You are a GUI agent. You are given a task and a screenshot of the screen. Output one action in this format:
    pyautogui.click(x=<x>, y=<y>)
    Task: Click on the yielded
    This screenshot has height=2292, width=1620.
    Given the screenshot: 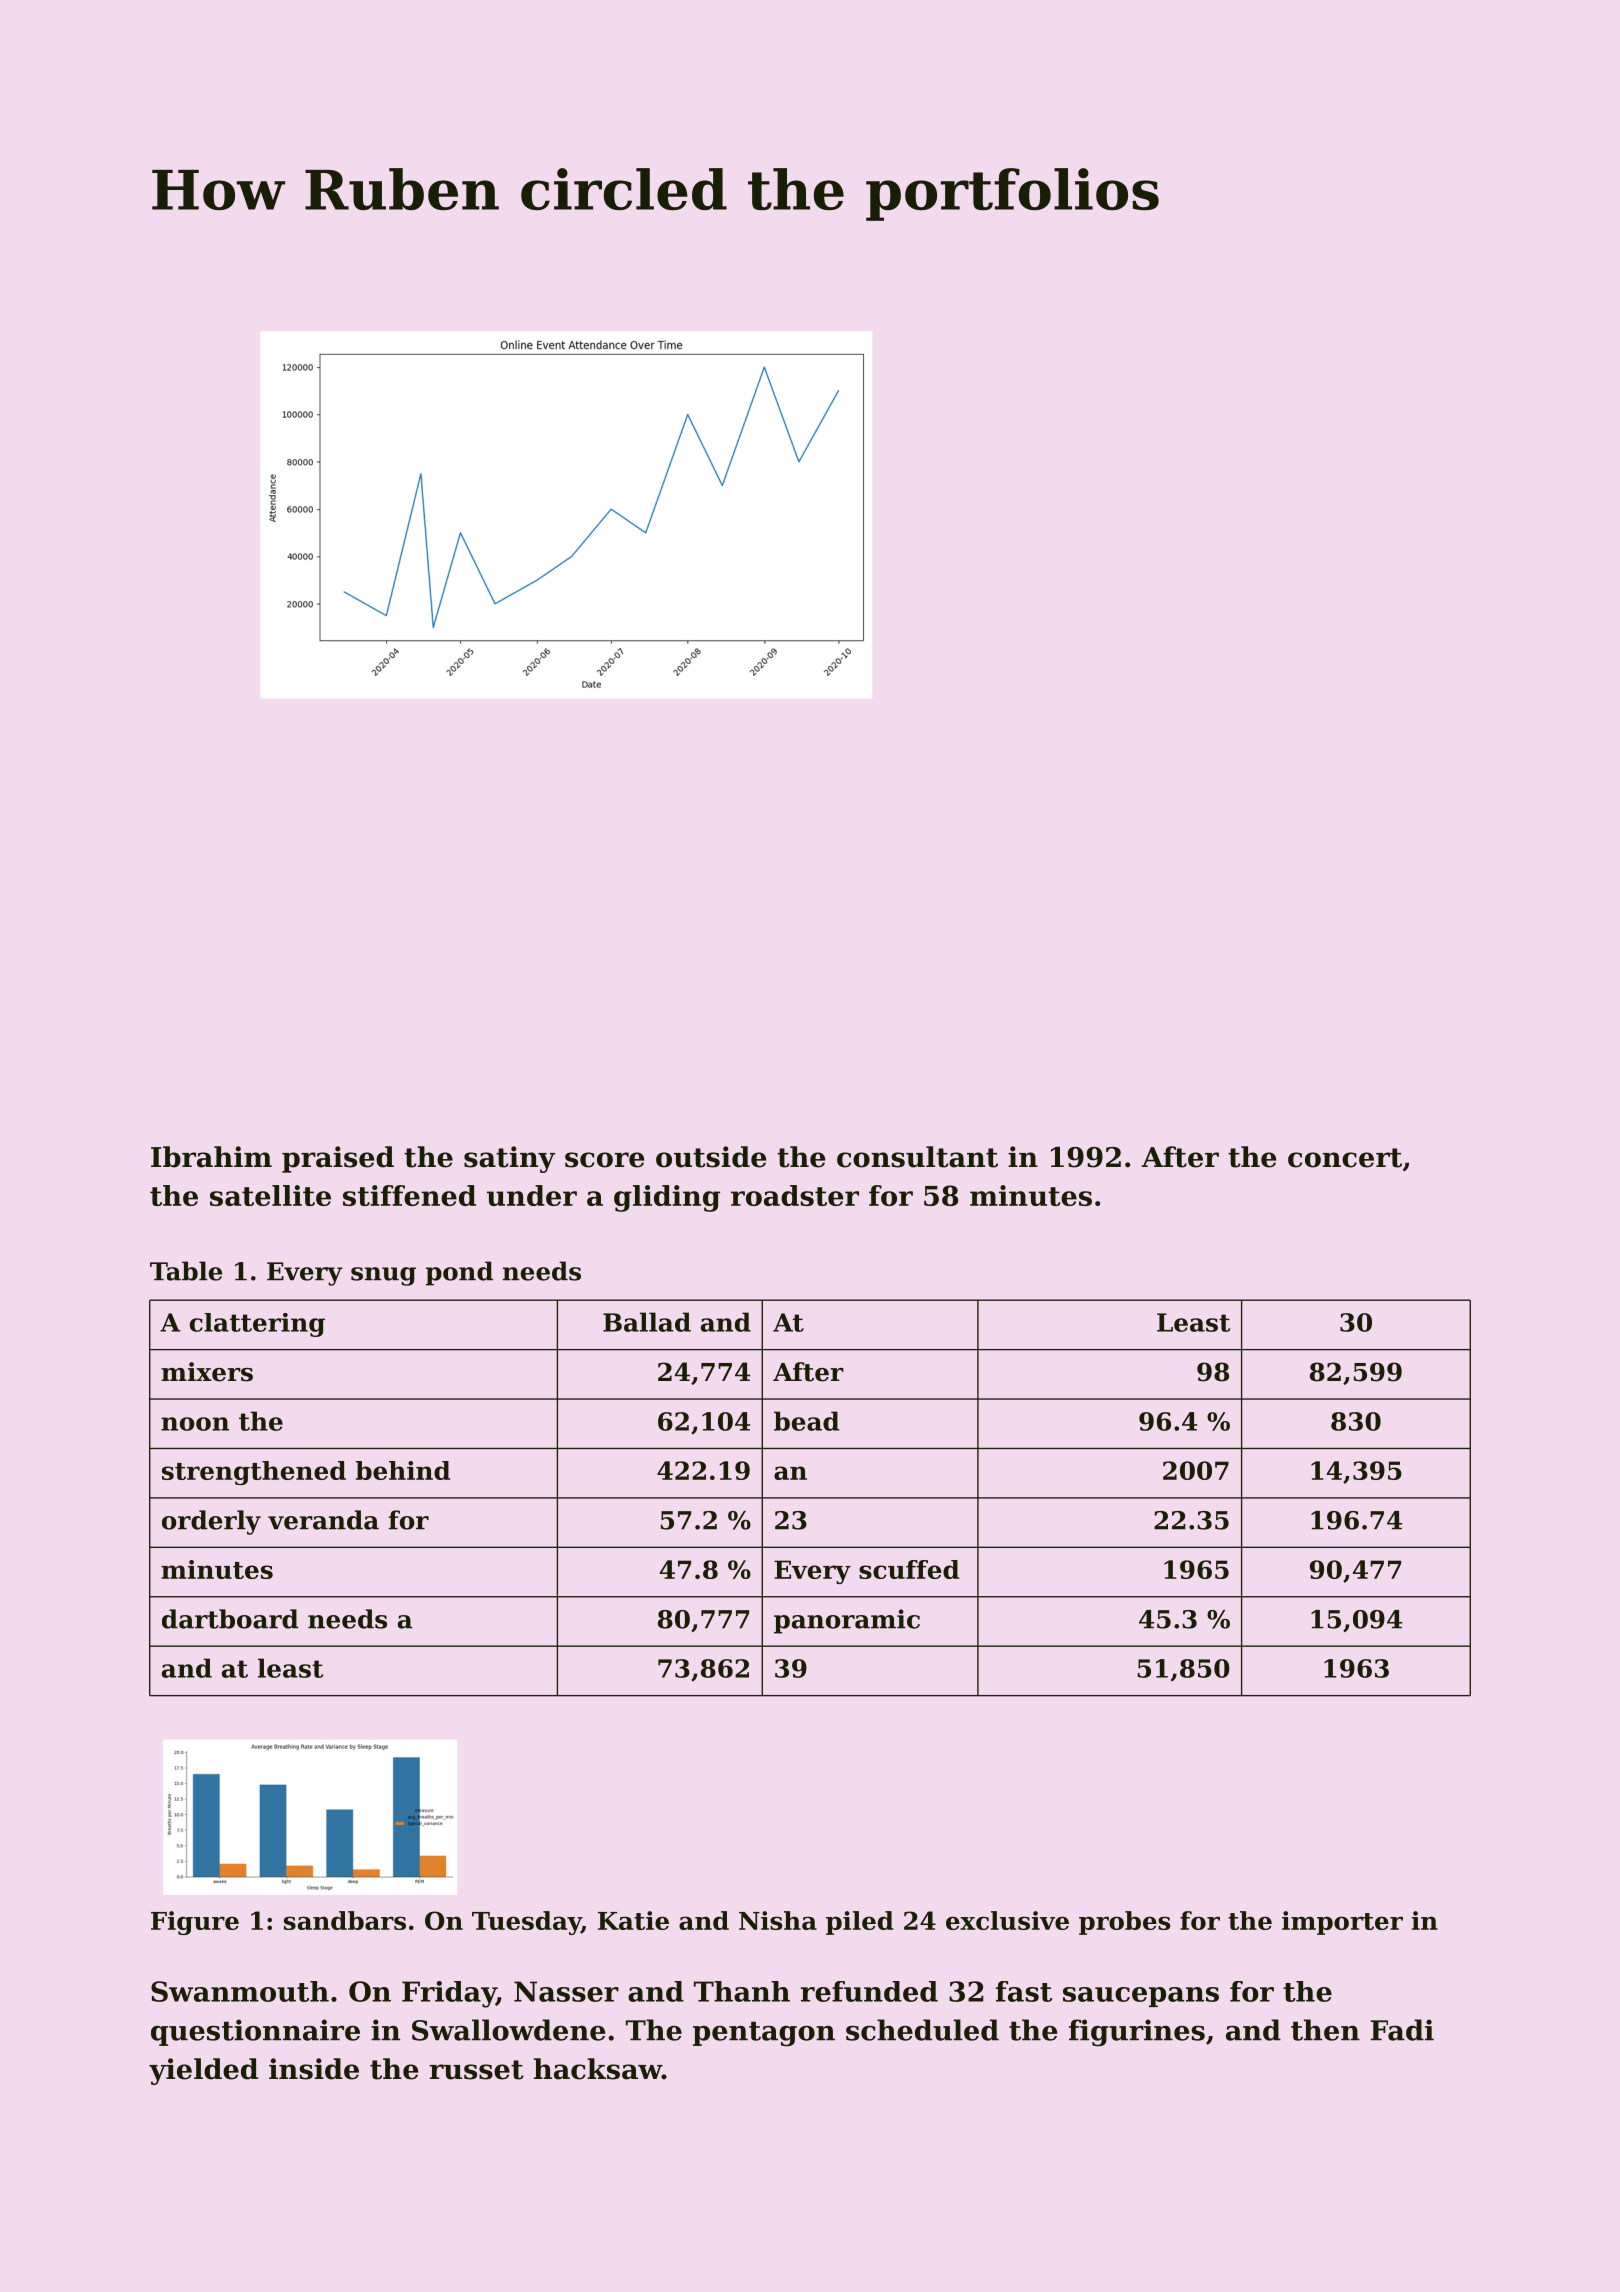 What is the action you would take?
    pyautogui.click(x=203, y=2071)
